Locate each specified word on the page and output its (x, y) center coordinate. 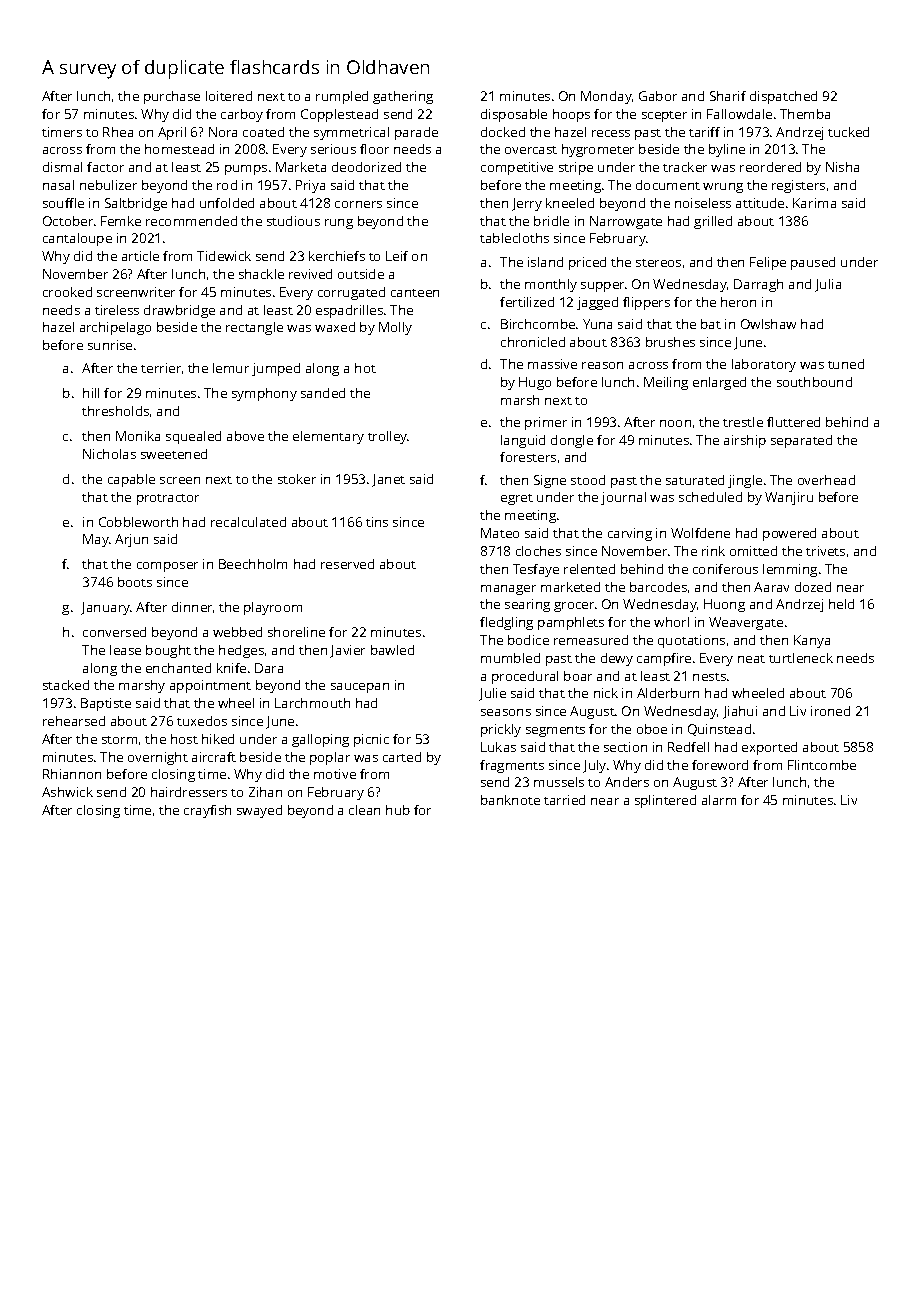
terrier (161, 368)
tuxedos (202, 721)
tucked (848, 132)
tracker (685, 167)
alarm (719, 800)
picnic (371, 740)
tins (377, 522)
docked (503, 132)
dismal (62, 167)
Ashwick (67, 792)
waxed (335, 327)
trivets (825, 551)
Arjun (131, 540)
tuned (846, 364)
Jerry (527, 204)
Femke (121, 221)
